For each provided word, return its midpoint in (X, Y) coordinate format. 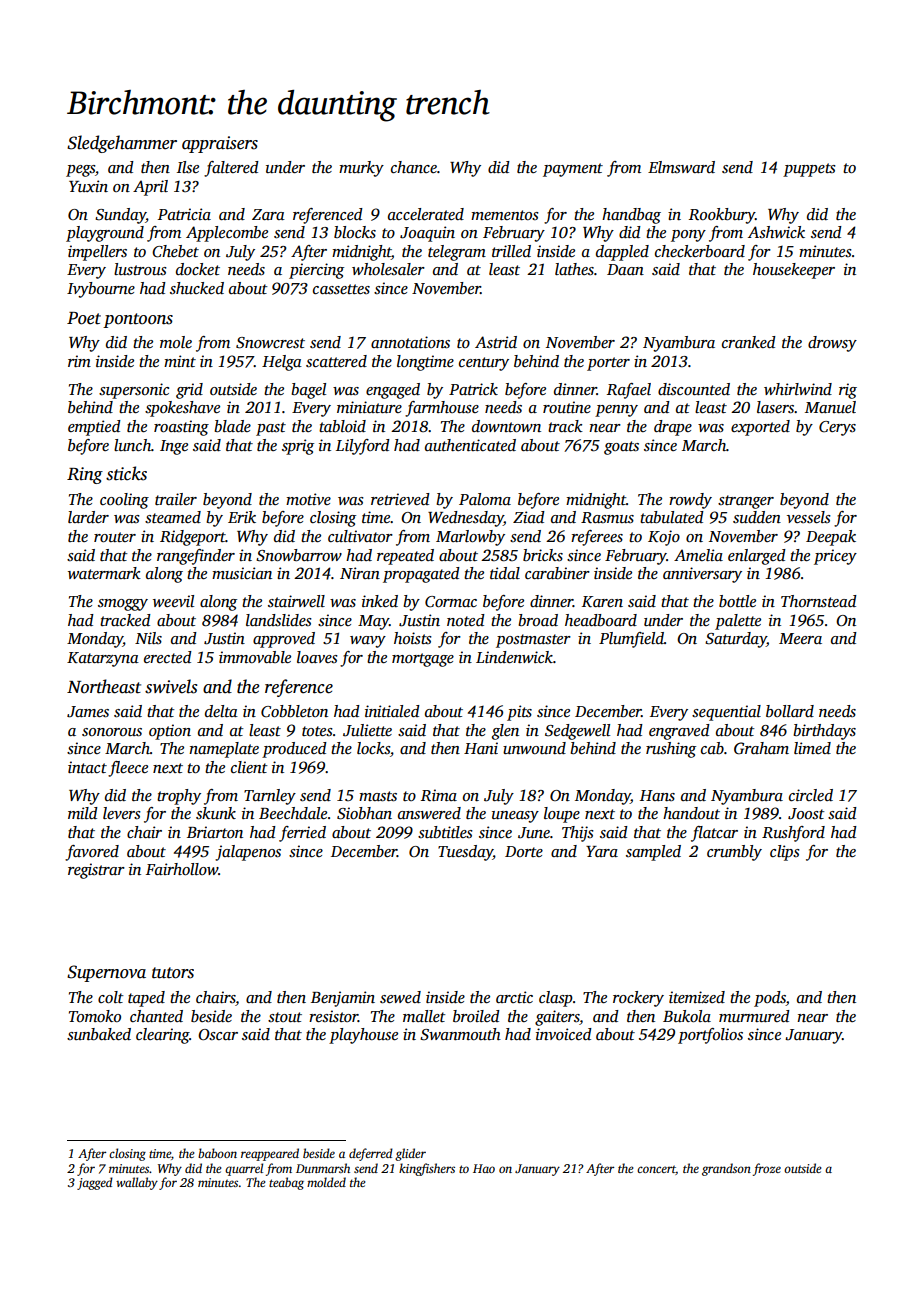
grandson (726, 1169)
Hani (481, 748)
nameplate (224, 750)
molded (326, 1182)
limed (812, 748)
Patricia (184, 214)
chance (414, 167)
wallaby (137, 1183)
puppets (809, 170)
